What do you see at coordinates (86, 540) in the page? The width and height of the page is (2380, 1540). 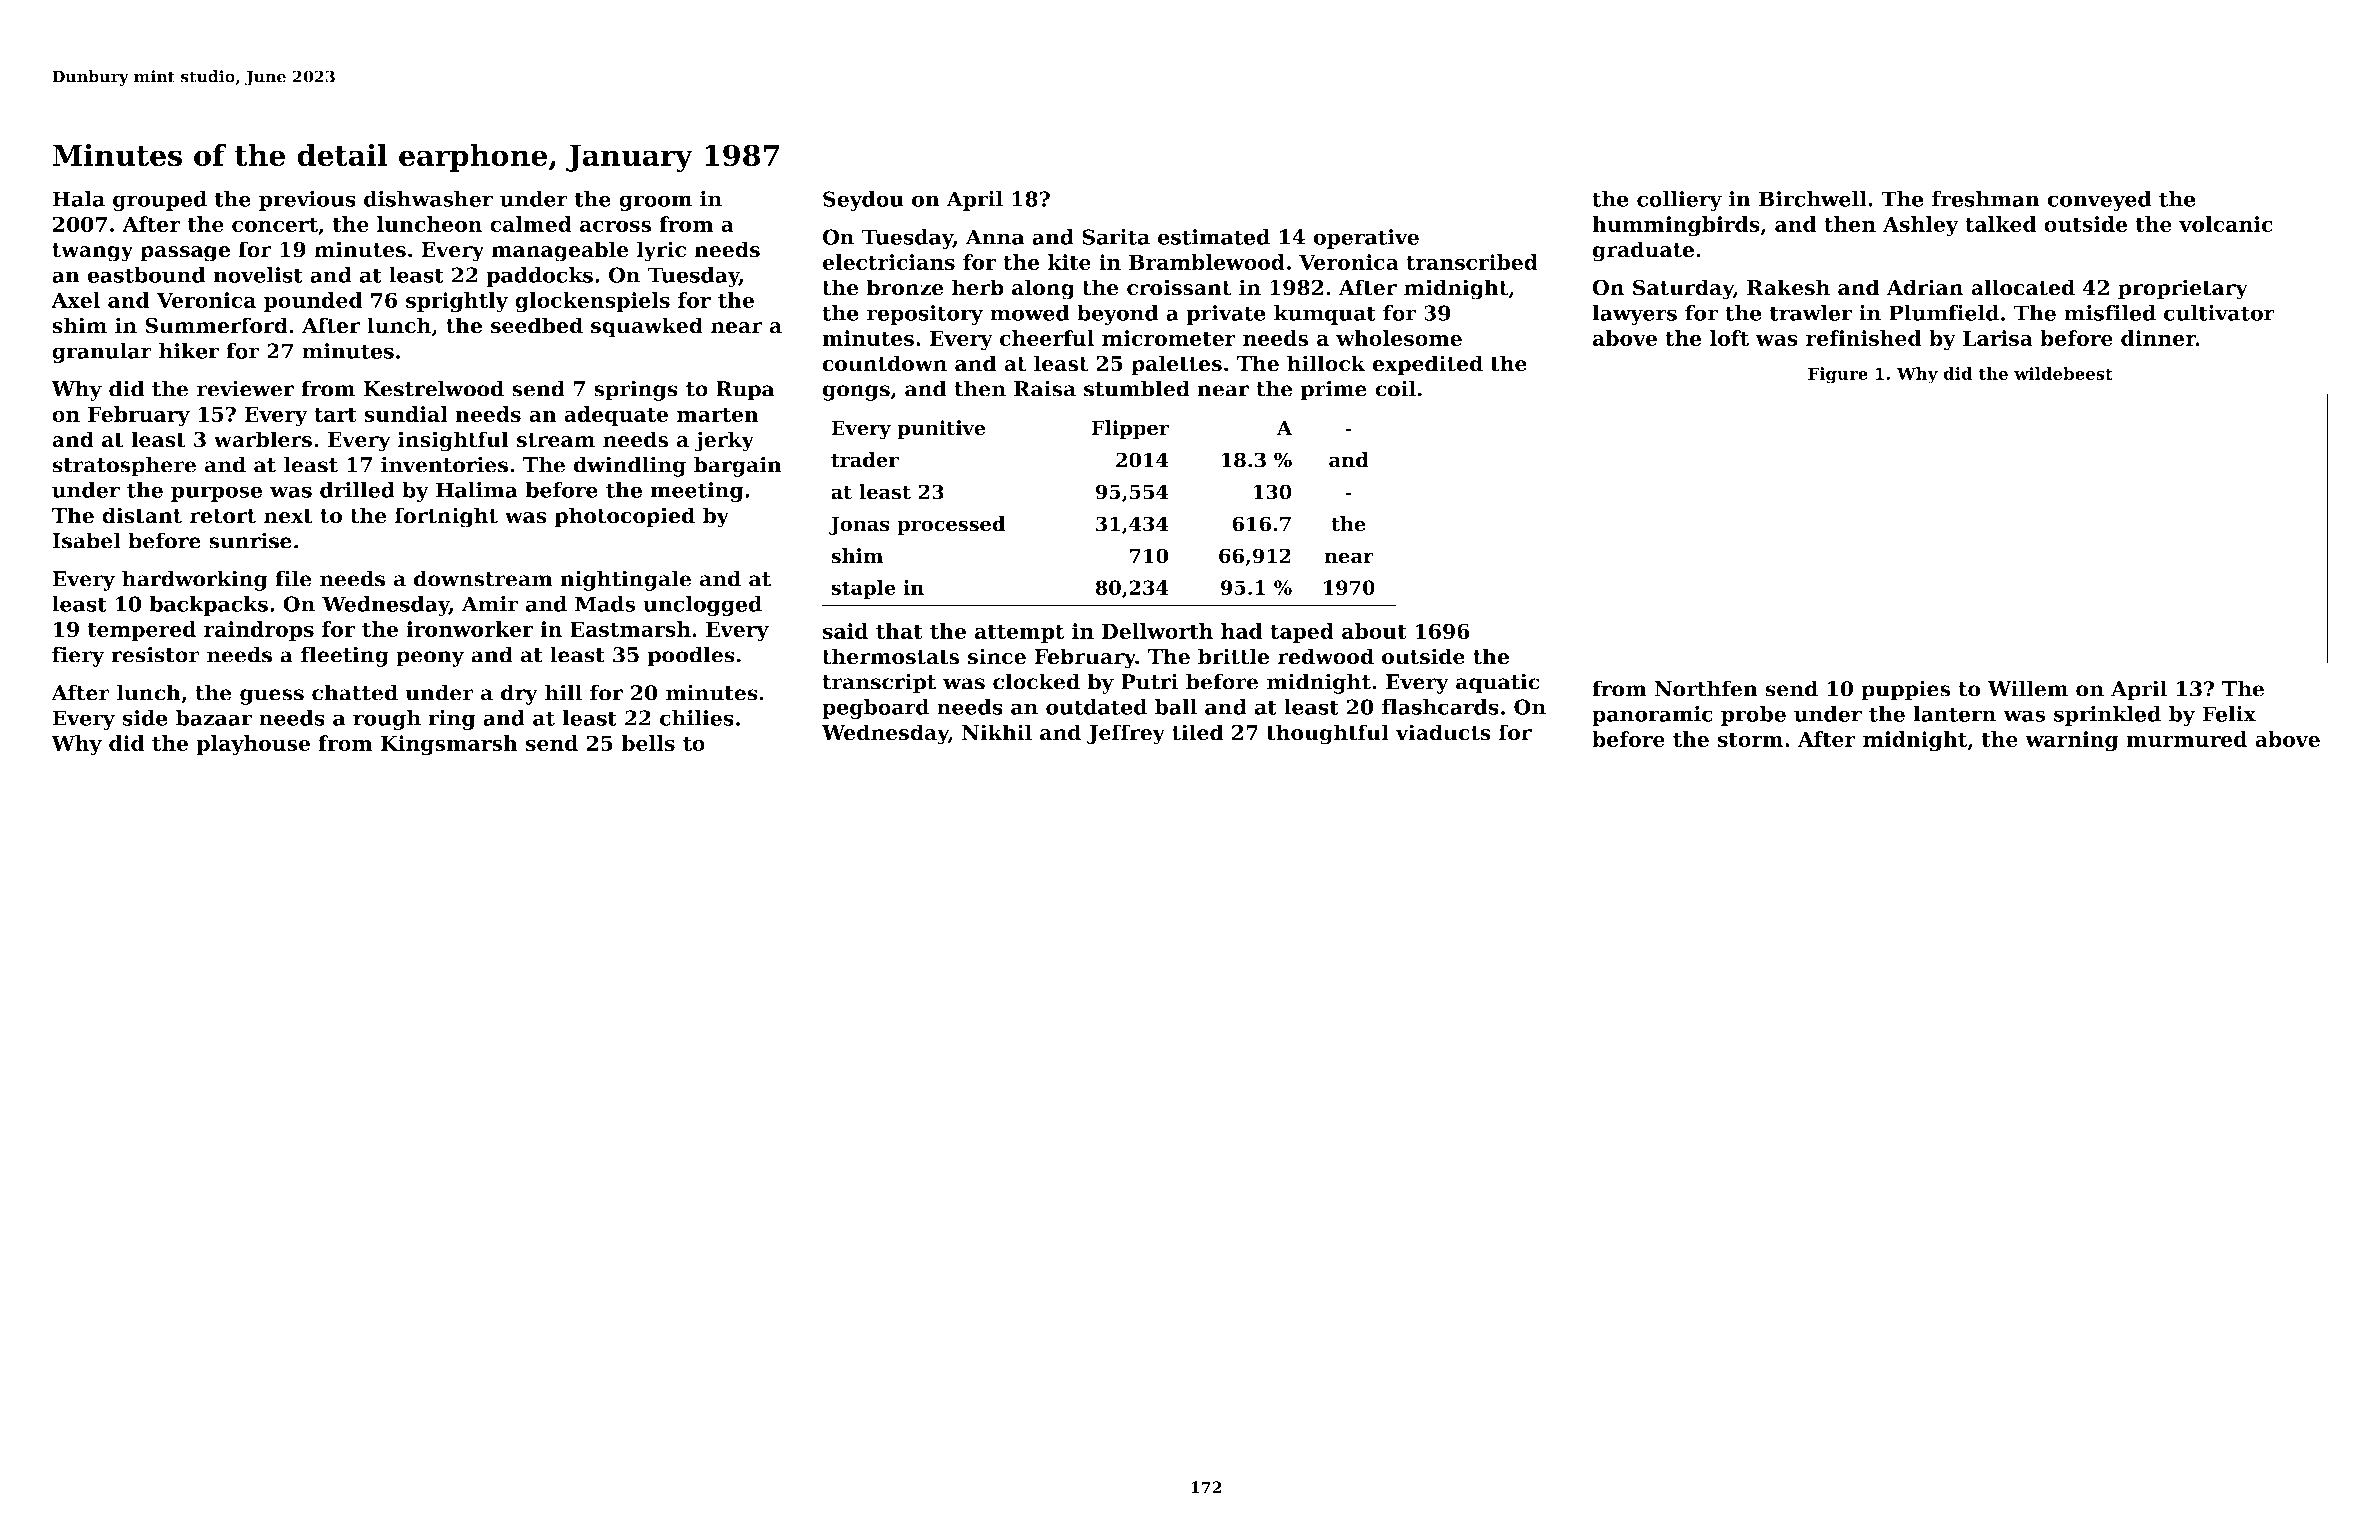 I see `Isabel` at bounding box center [86, 540].
